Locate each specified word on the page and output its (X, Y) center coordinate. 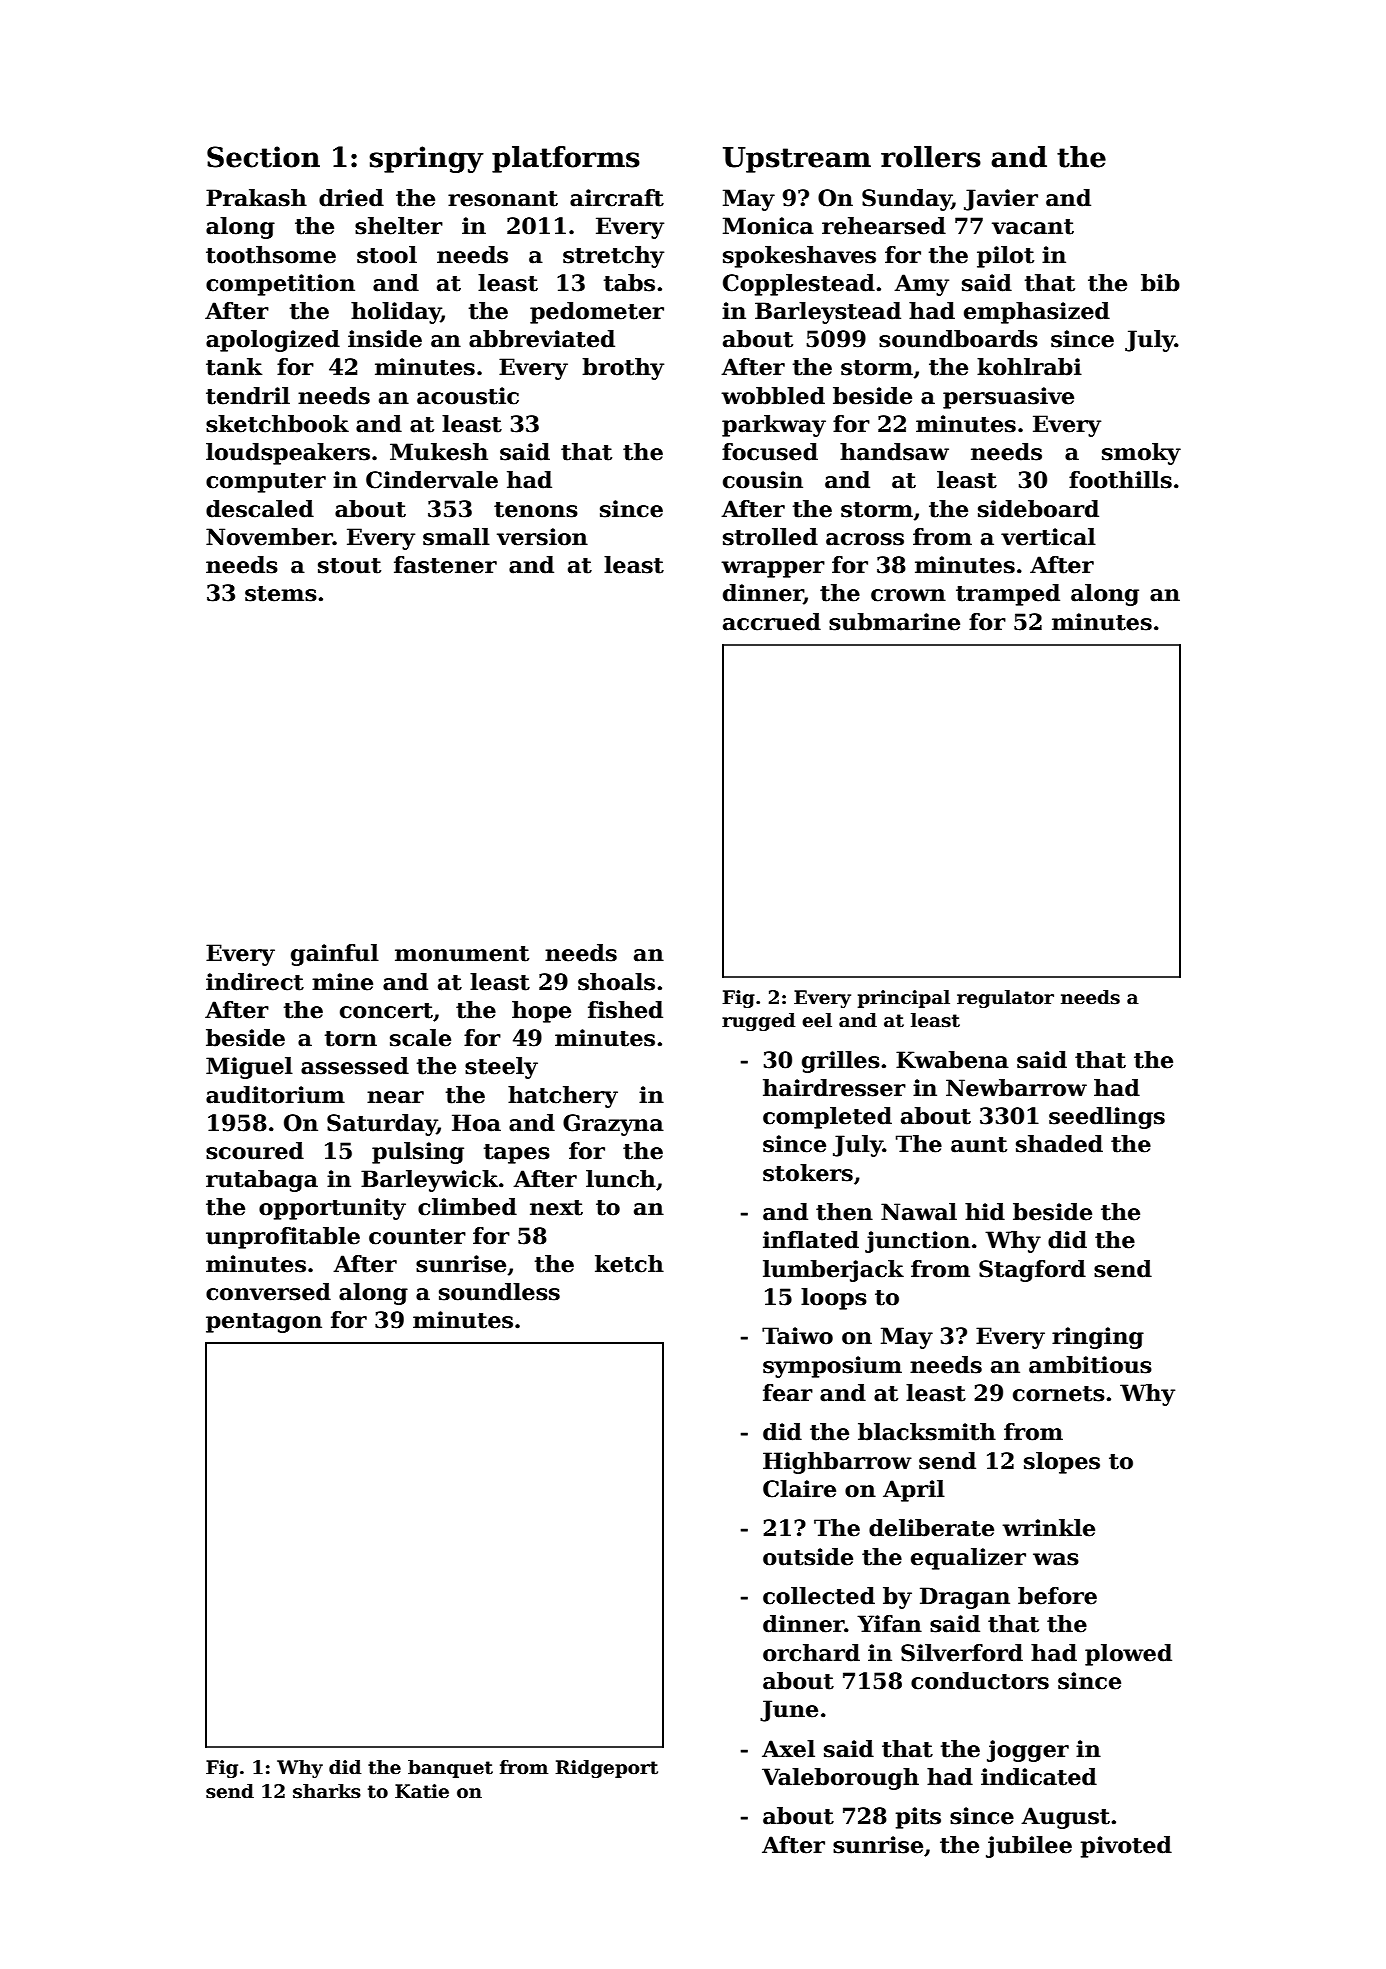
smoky (1141, 454)
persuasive (1008, 398)
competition (280, 285)
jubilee (1029, 1847)
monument (462, 954)
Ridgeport (607, 1769)
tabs (629, 283)
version (542, 537)
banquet (450, 1769)
